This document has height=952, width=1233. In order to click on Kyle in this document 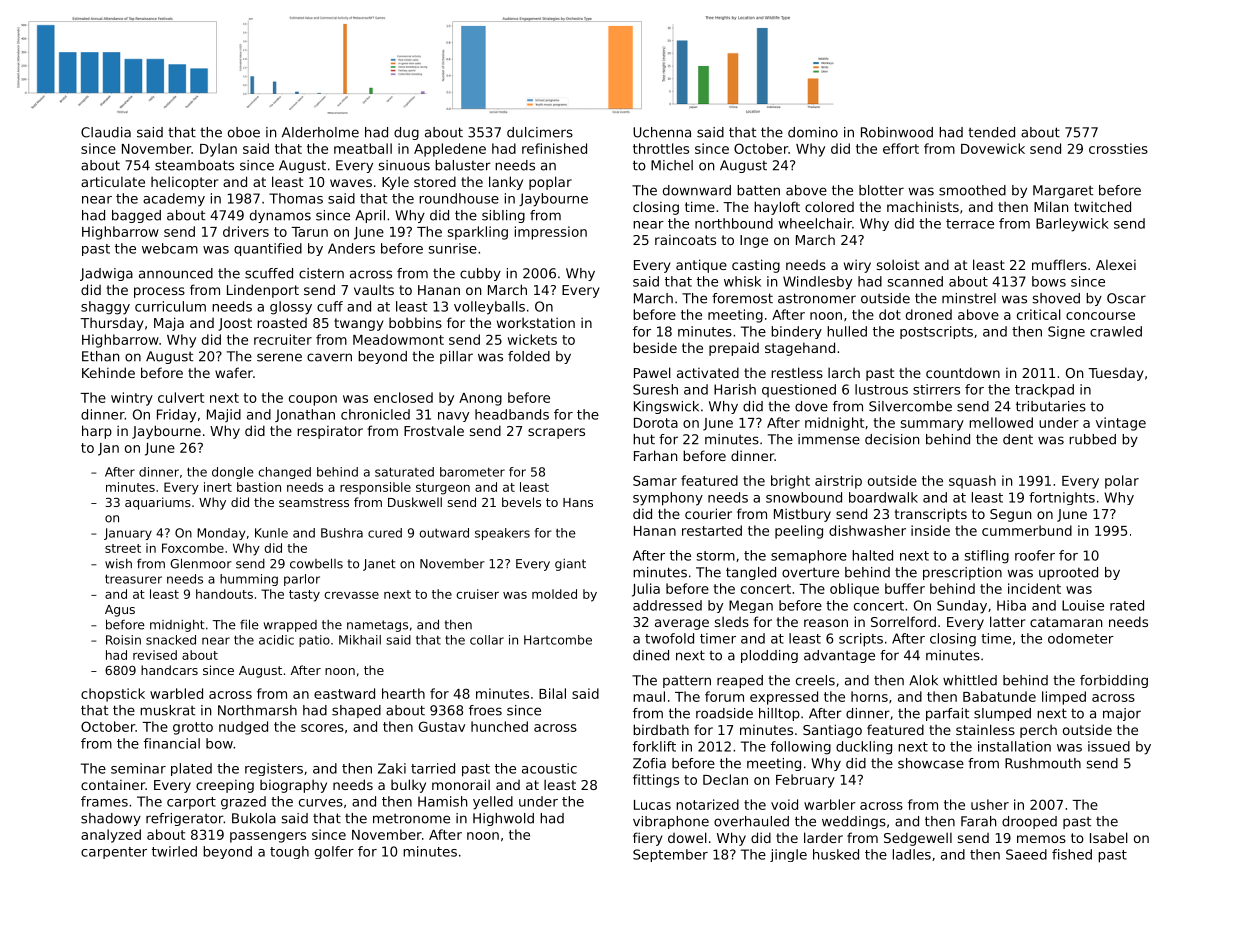, I will do `click(395, 183)`.
